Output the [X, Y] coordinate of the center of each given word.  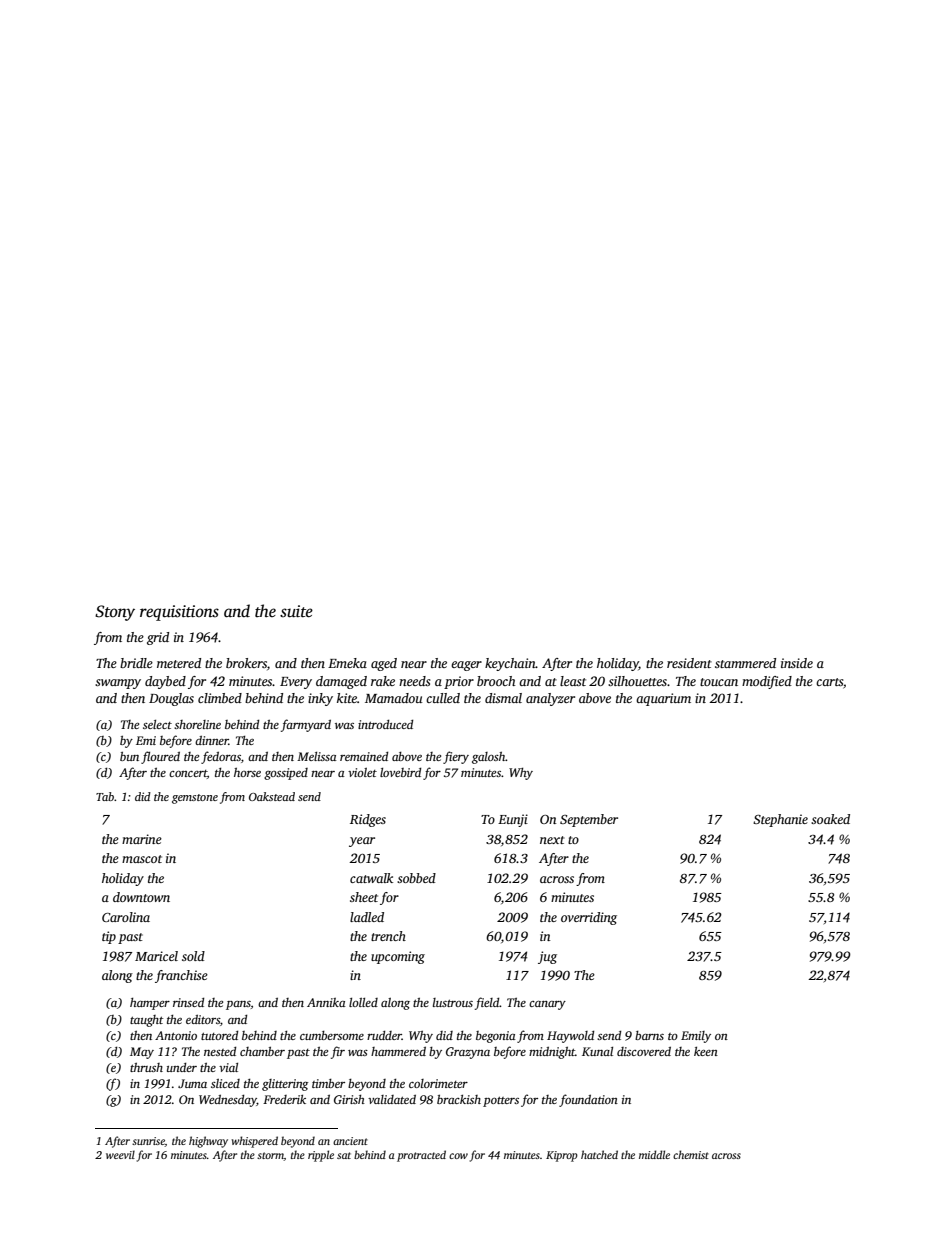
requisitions [179, 613]
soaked [830, 819]
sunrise [148, 1142]
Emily [696, 1037]
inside [797, 663]
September [589, 820]
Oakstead [272, 796]
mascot [142, 859]
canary [547, 1005]
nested [220, 1051]
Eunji [513, 820]
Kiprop [562, 1156]
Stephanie [780, 820]
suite [296, 611]
